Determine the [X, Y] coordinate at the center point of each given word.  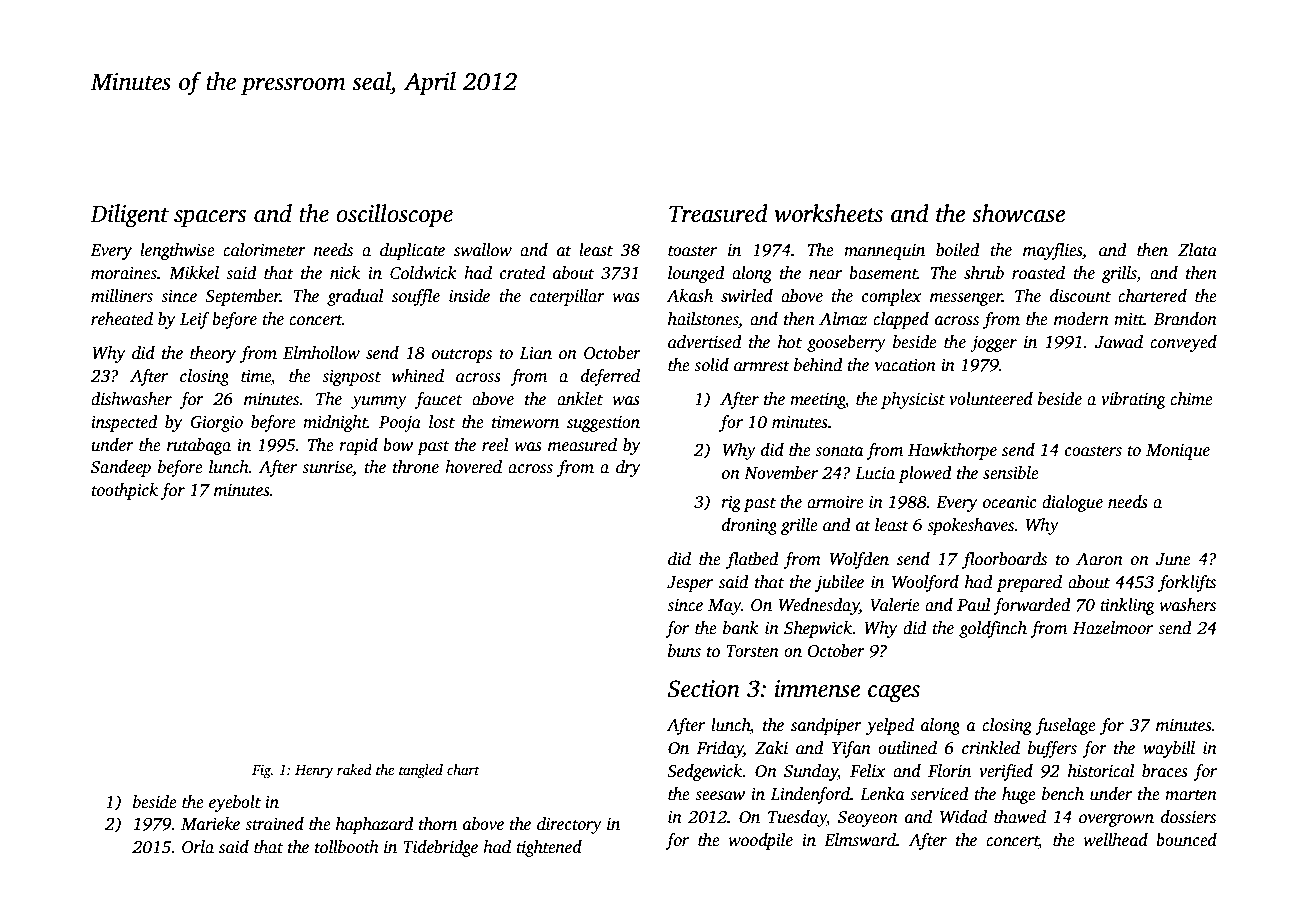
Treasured [718, 213]
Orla [198, 847]
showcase [1018, 213]
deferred [610, 377]
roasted [1038, 273]
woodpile [760, 841]
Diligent [129, 216]
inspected [124, 423]
